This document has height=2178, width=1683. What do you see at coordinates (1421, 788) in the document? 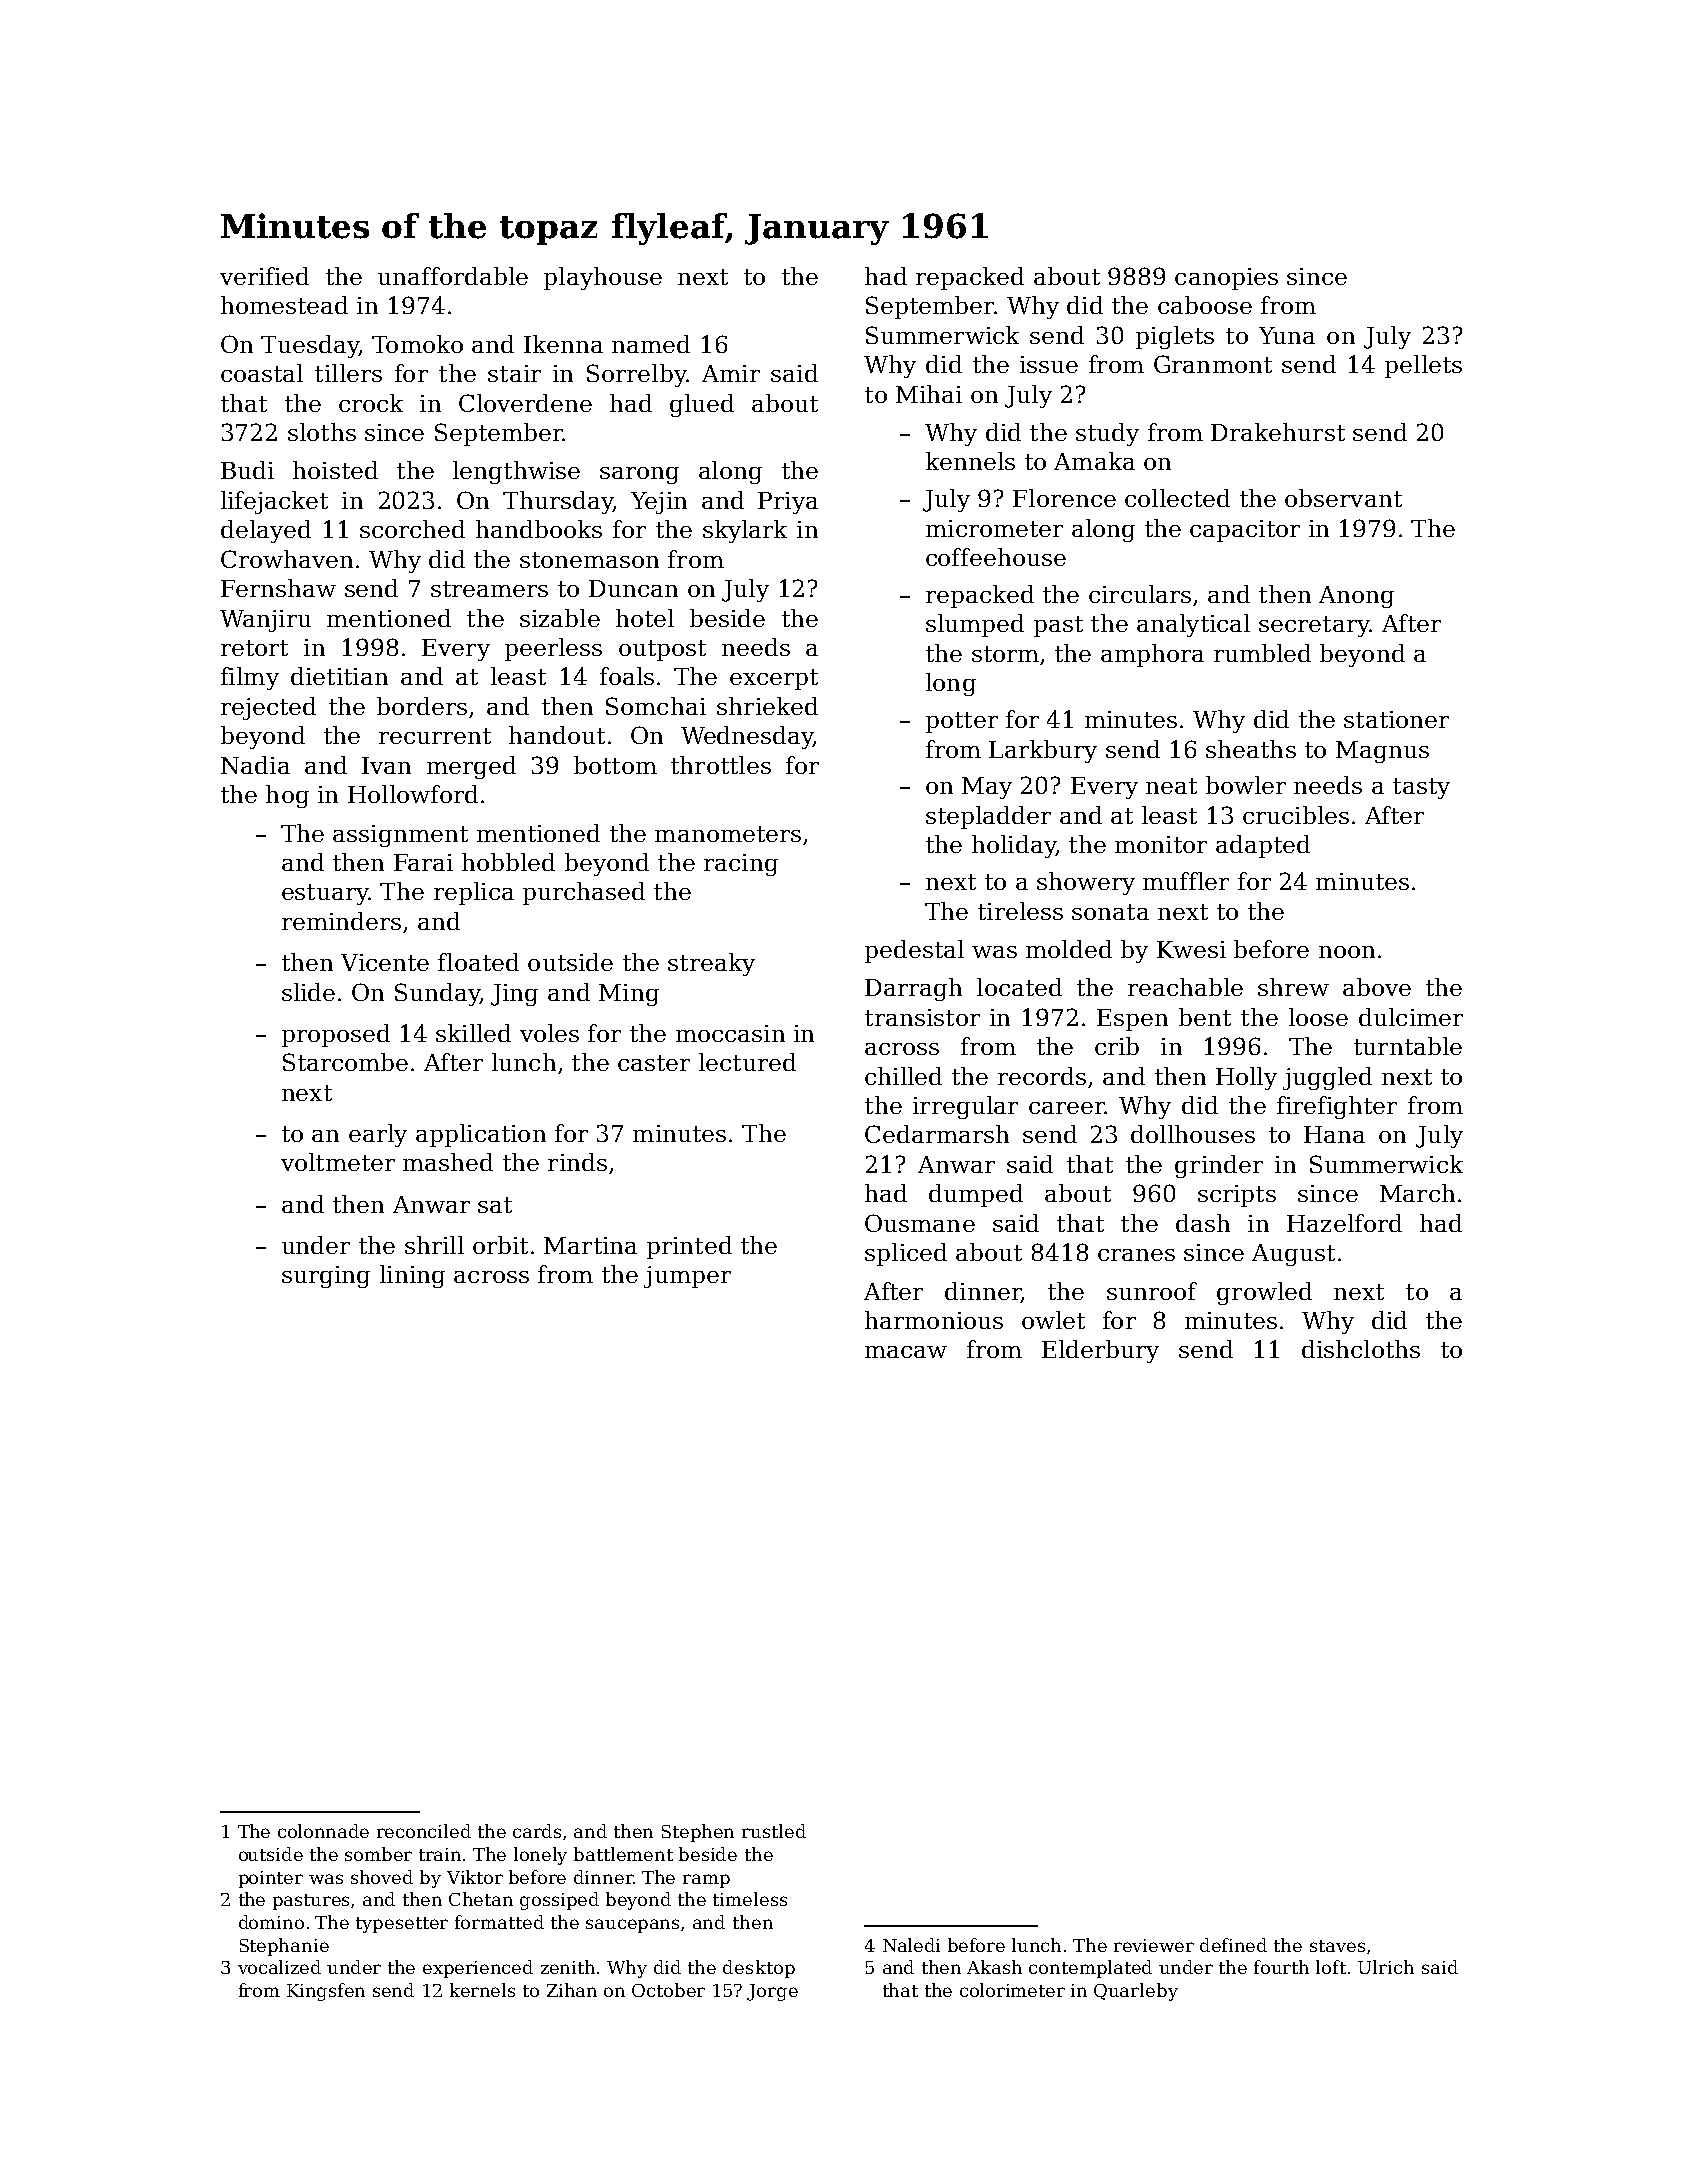
I see `tasty` at bounding box center [1421, 788].
